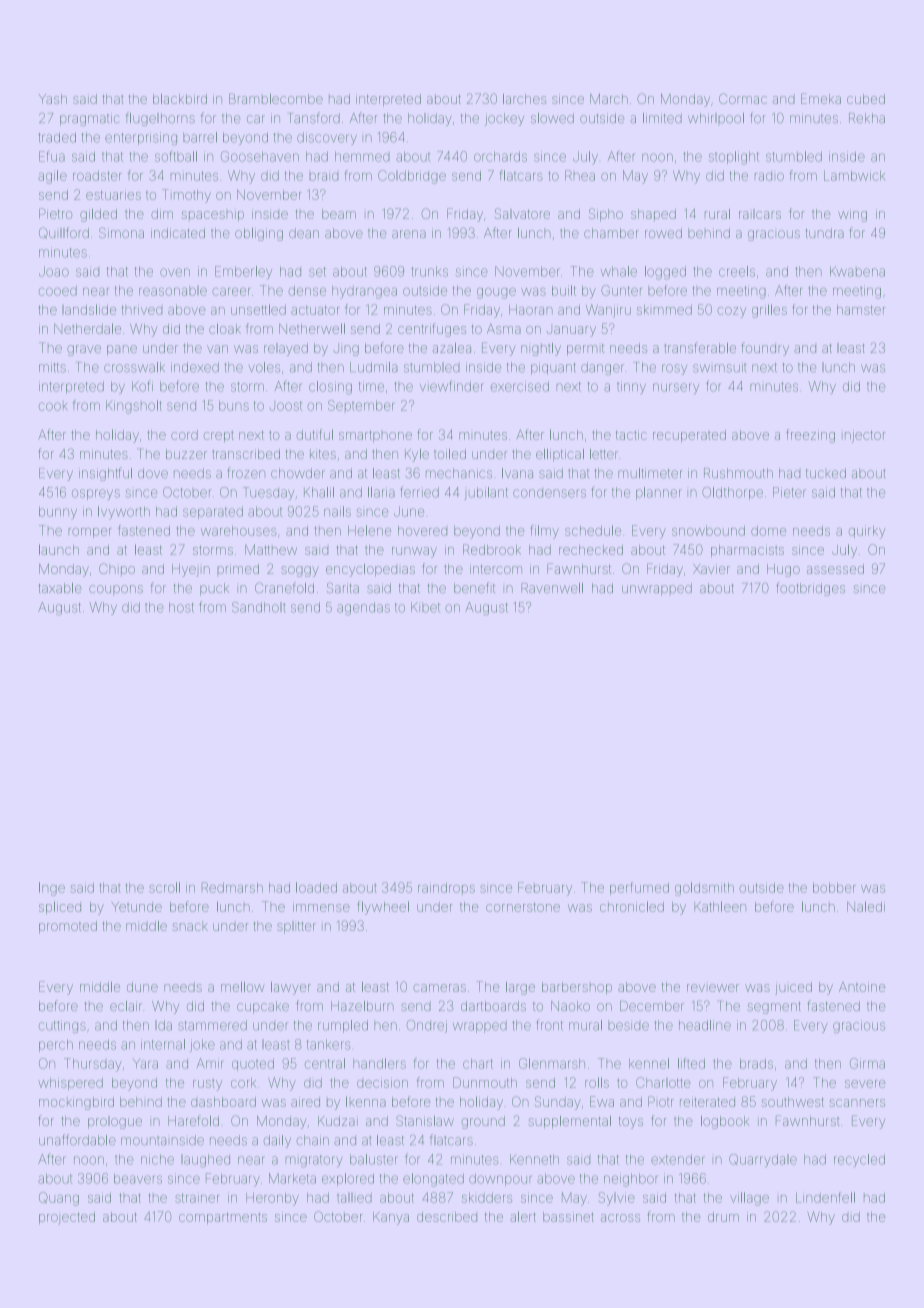  What do you see at coordinates (719, 367) in the page?
I see `swimsuit` at bounding box center [719, 367].
